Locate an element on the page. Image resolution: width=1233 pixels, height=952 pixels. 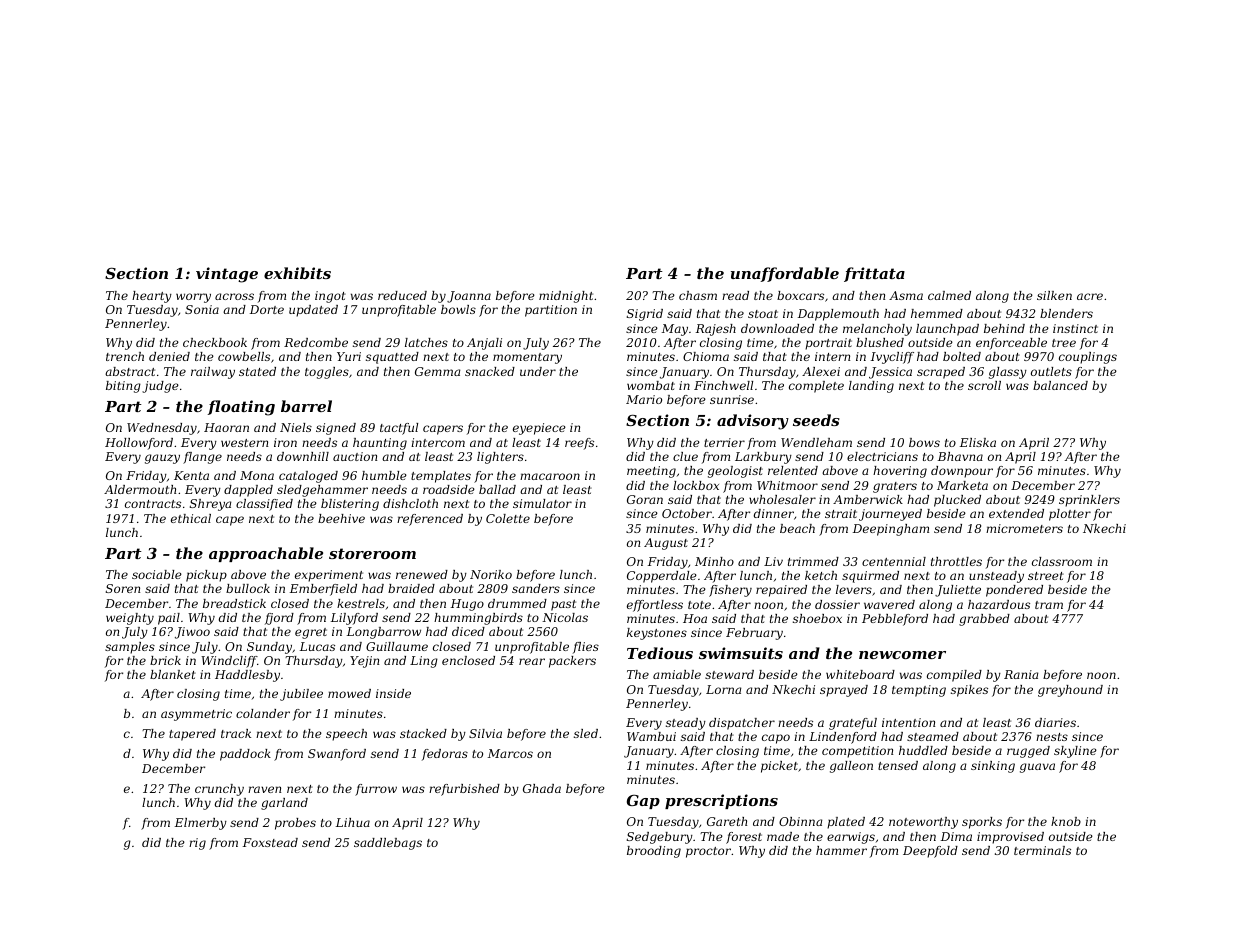
updated is located at coordinates (313, 311).
